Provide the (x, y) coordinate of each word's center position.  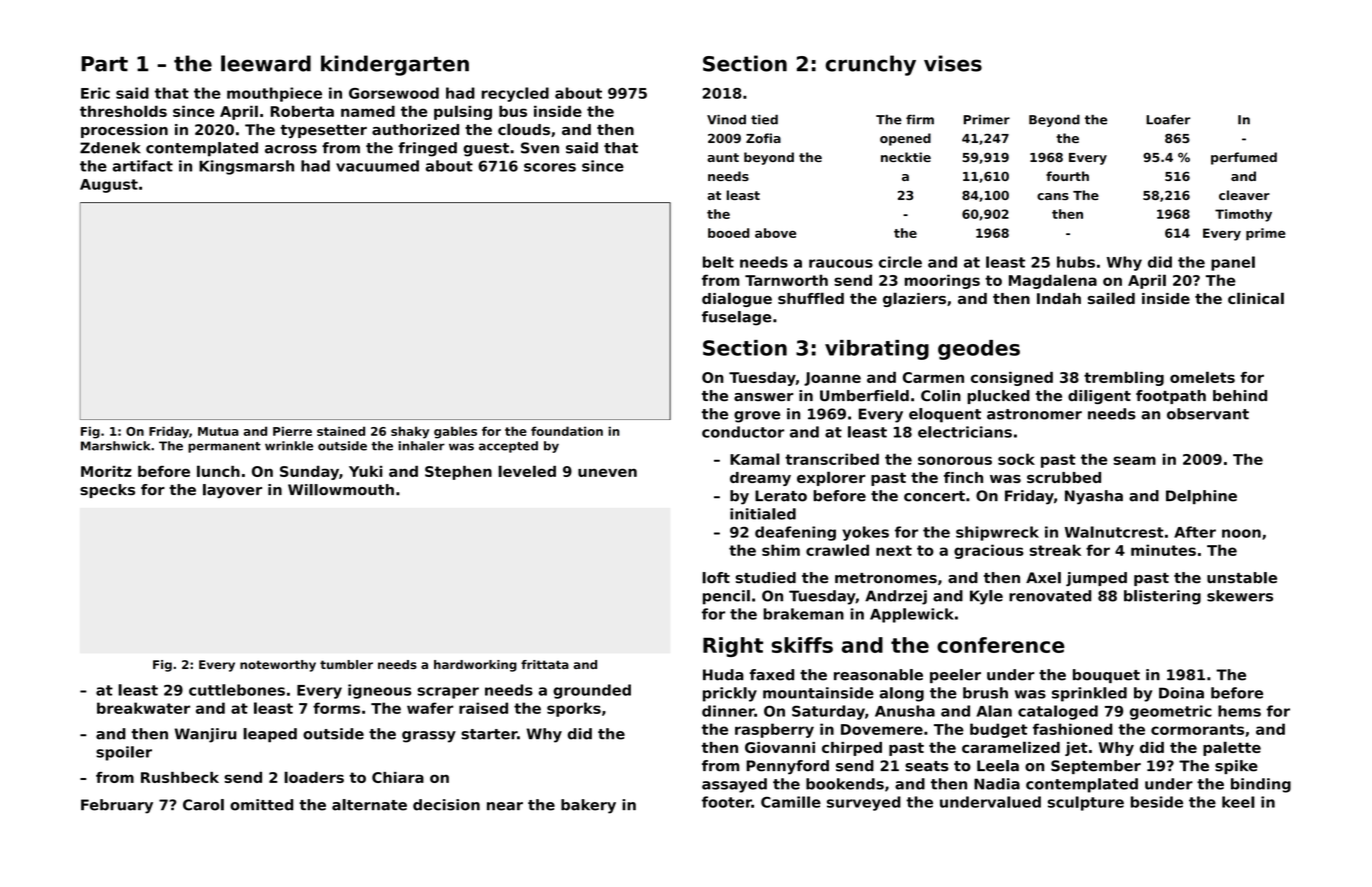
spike (1236, 767)
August (109, 186)
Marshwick (115, 446)
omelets (1202, 377)
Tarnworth (786, 280)
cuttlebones (237, 690)
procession (124, 131)
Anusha (905, 711)
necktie (906, 157)
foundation (567, 431)
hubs (1076, 262)
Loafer (1168, 119)
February (117, 806)
